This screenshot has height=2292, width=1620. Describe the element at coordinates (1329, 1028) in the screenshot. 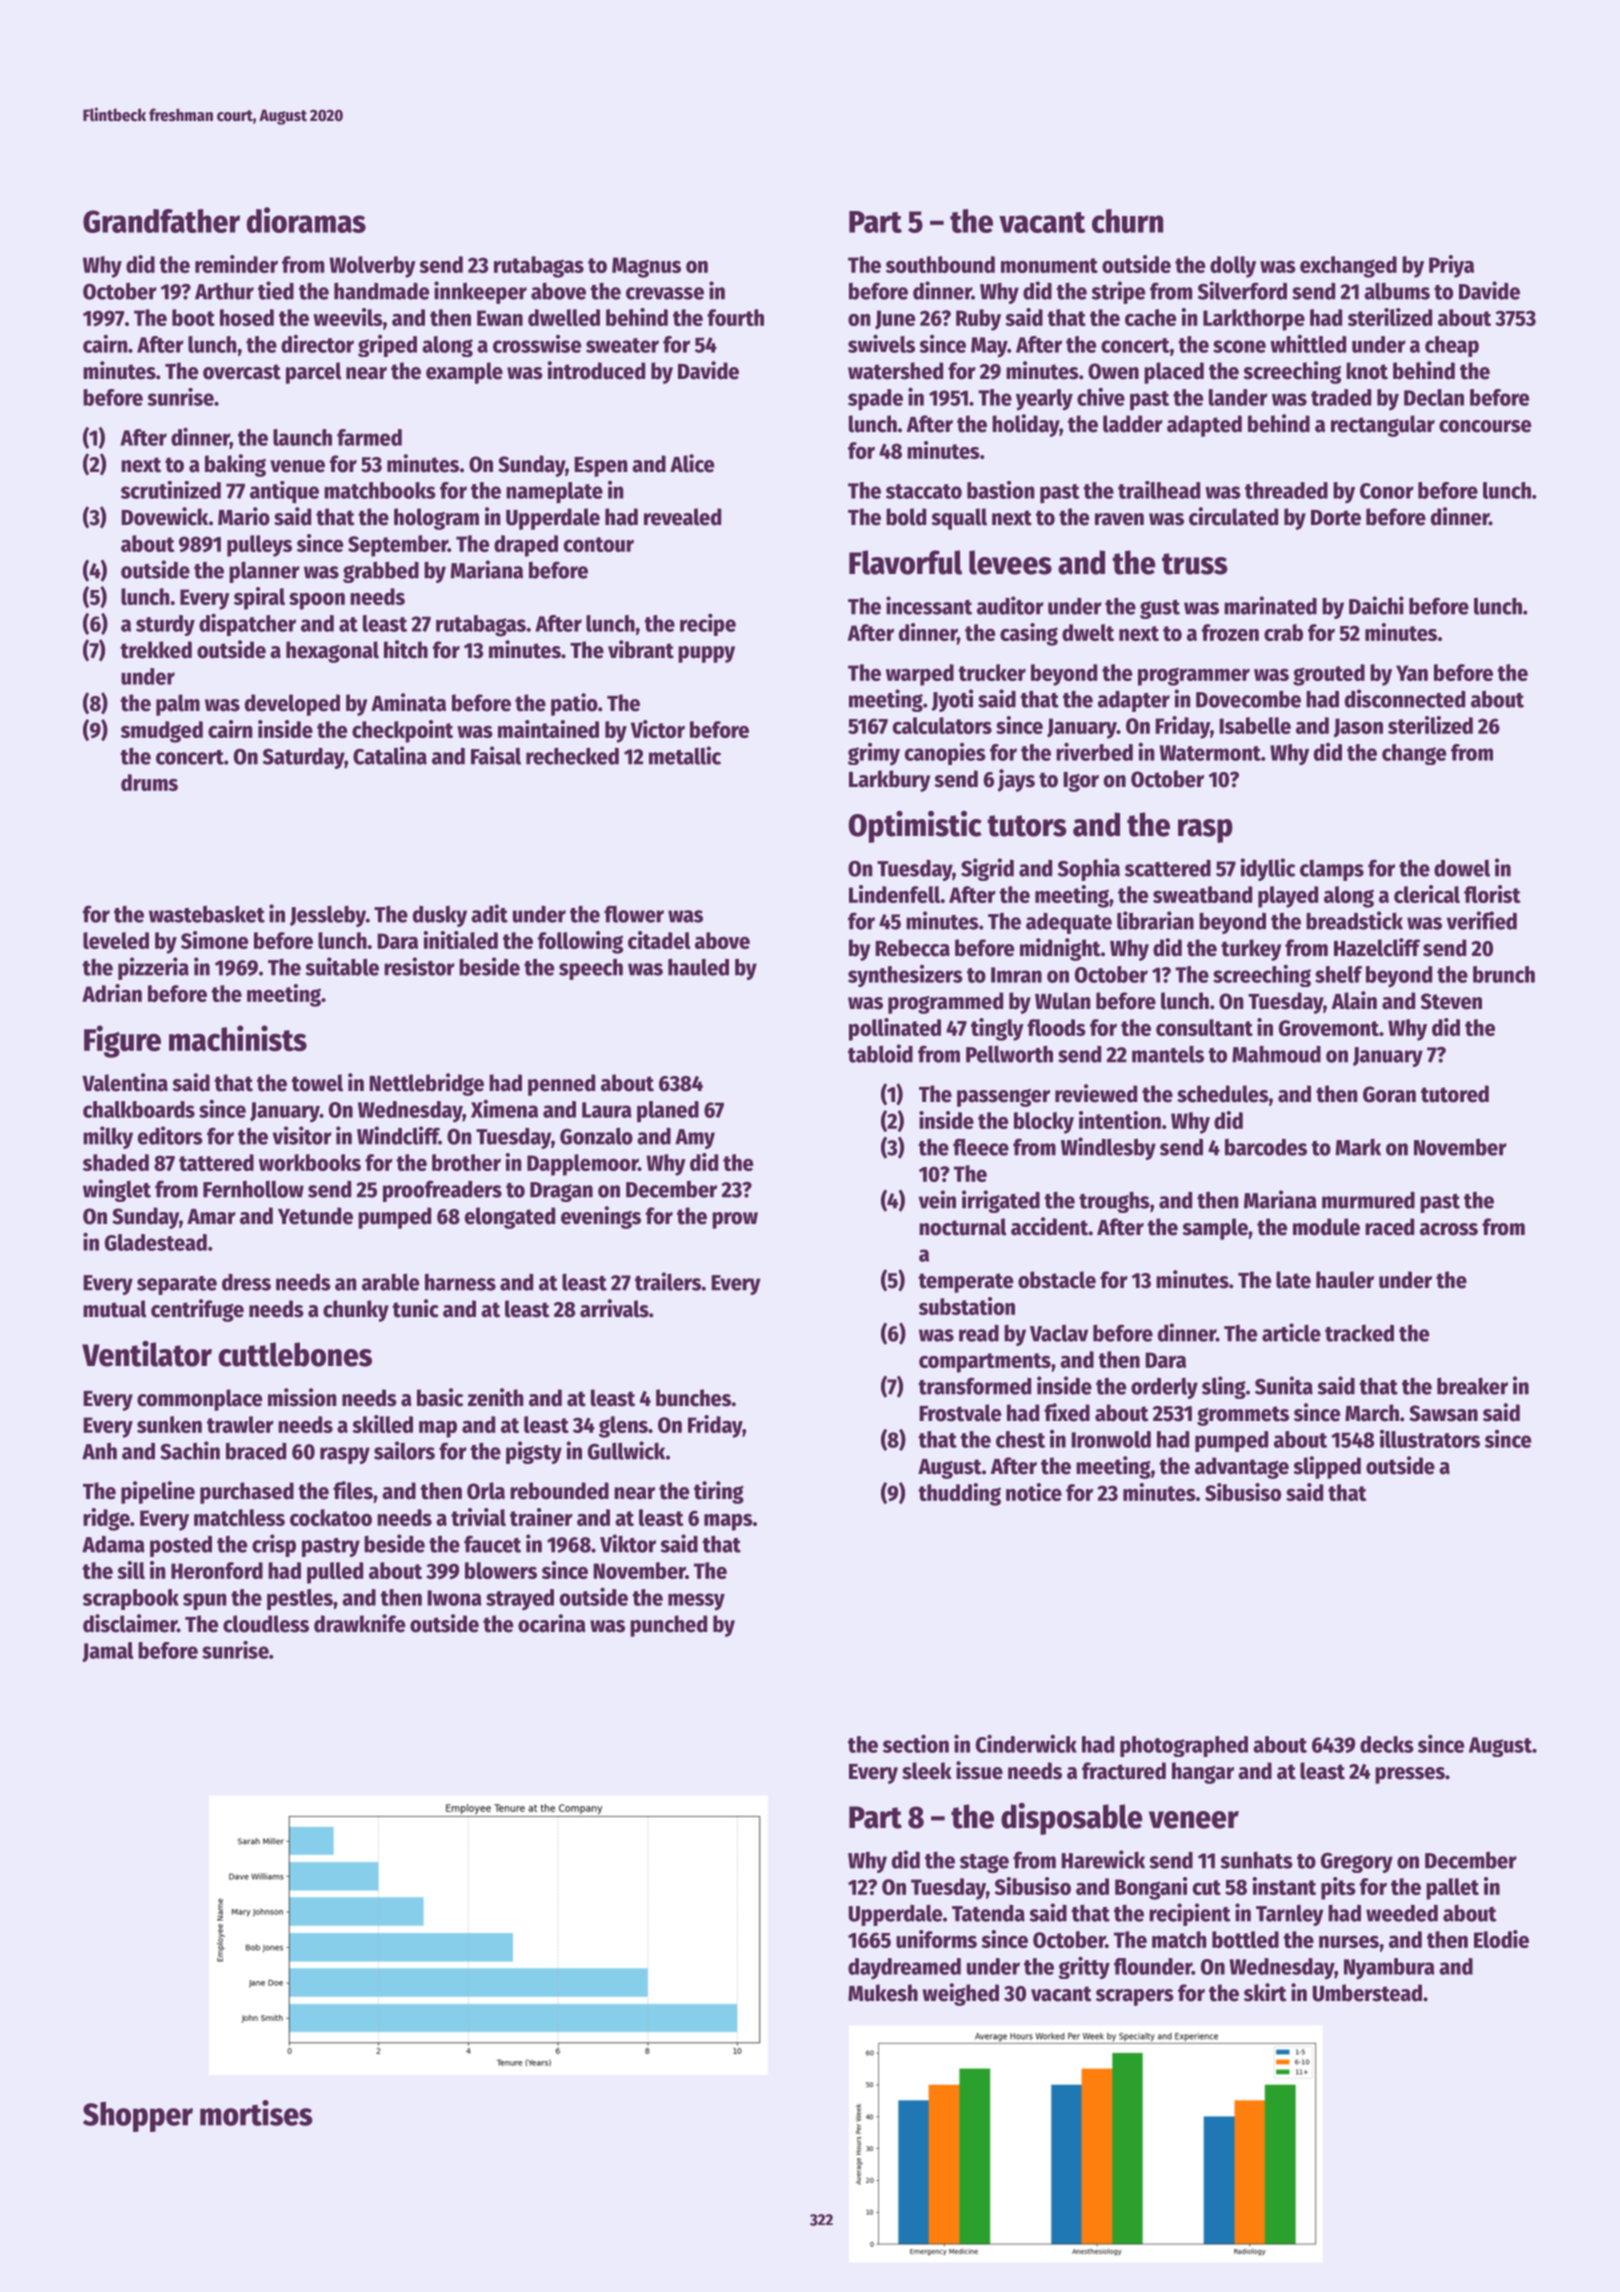

I see `Grovemont` at that location.
